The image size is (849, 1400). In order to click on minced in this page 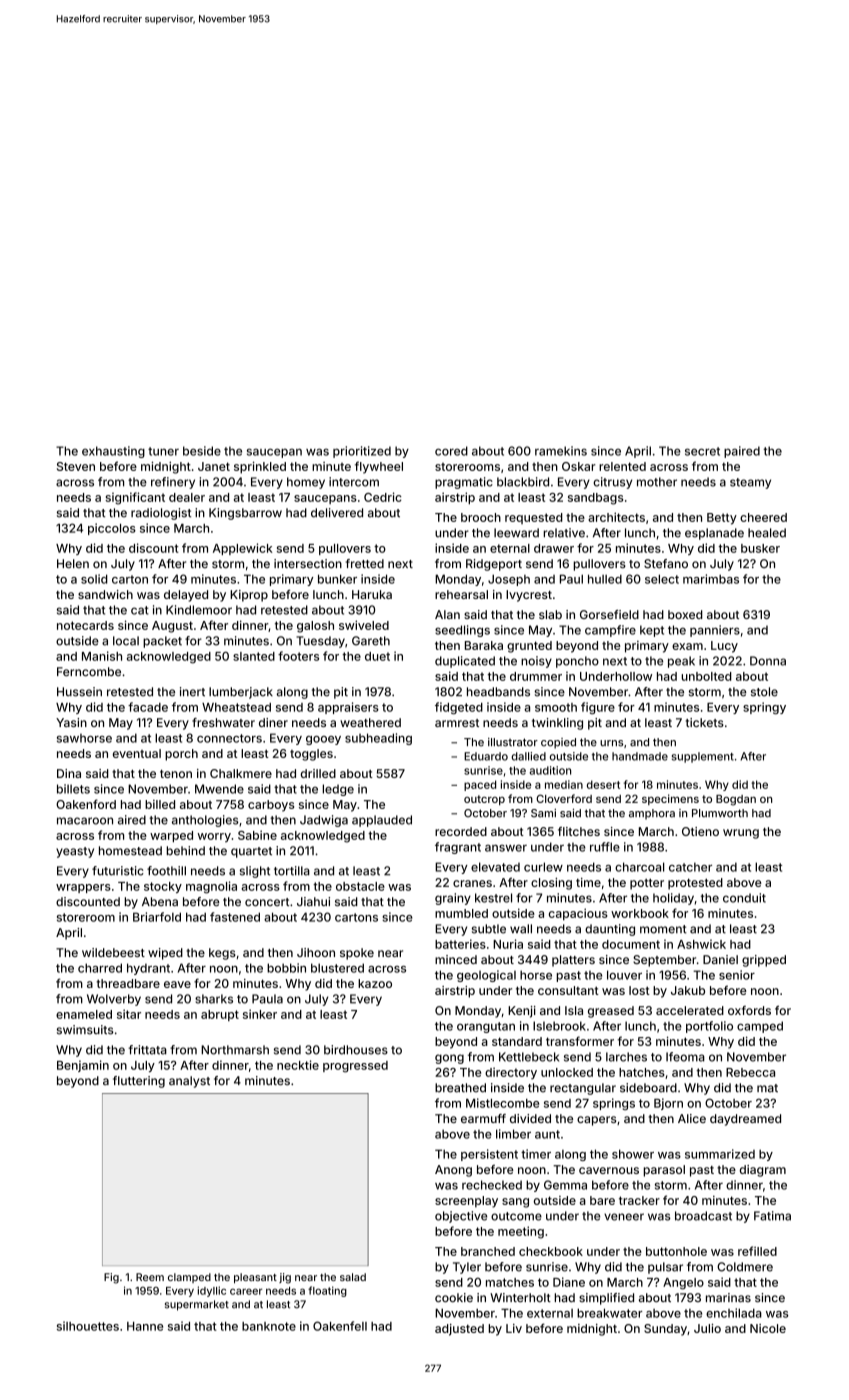, I will do `click(456, 959)`.
